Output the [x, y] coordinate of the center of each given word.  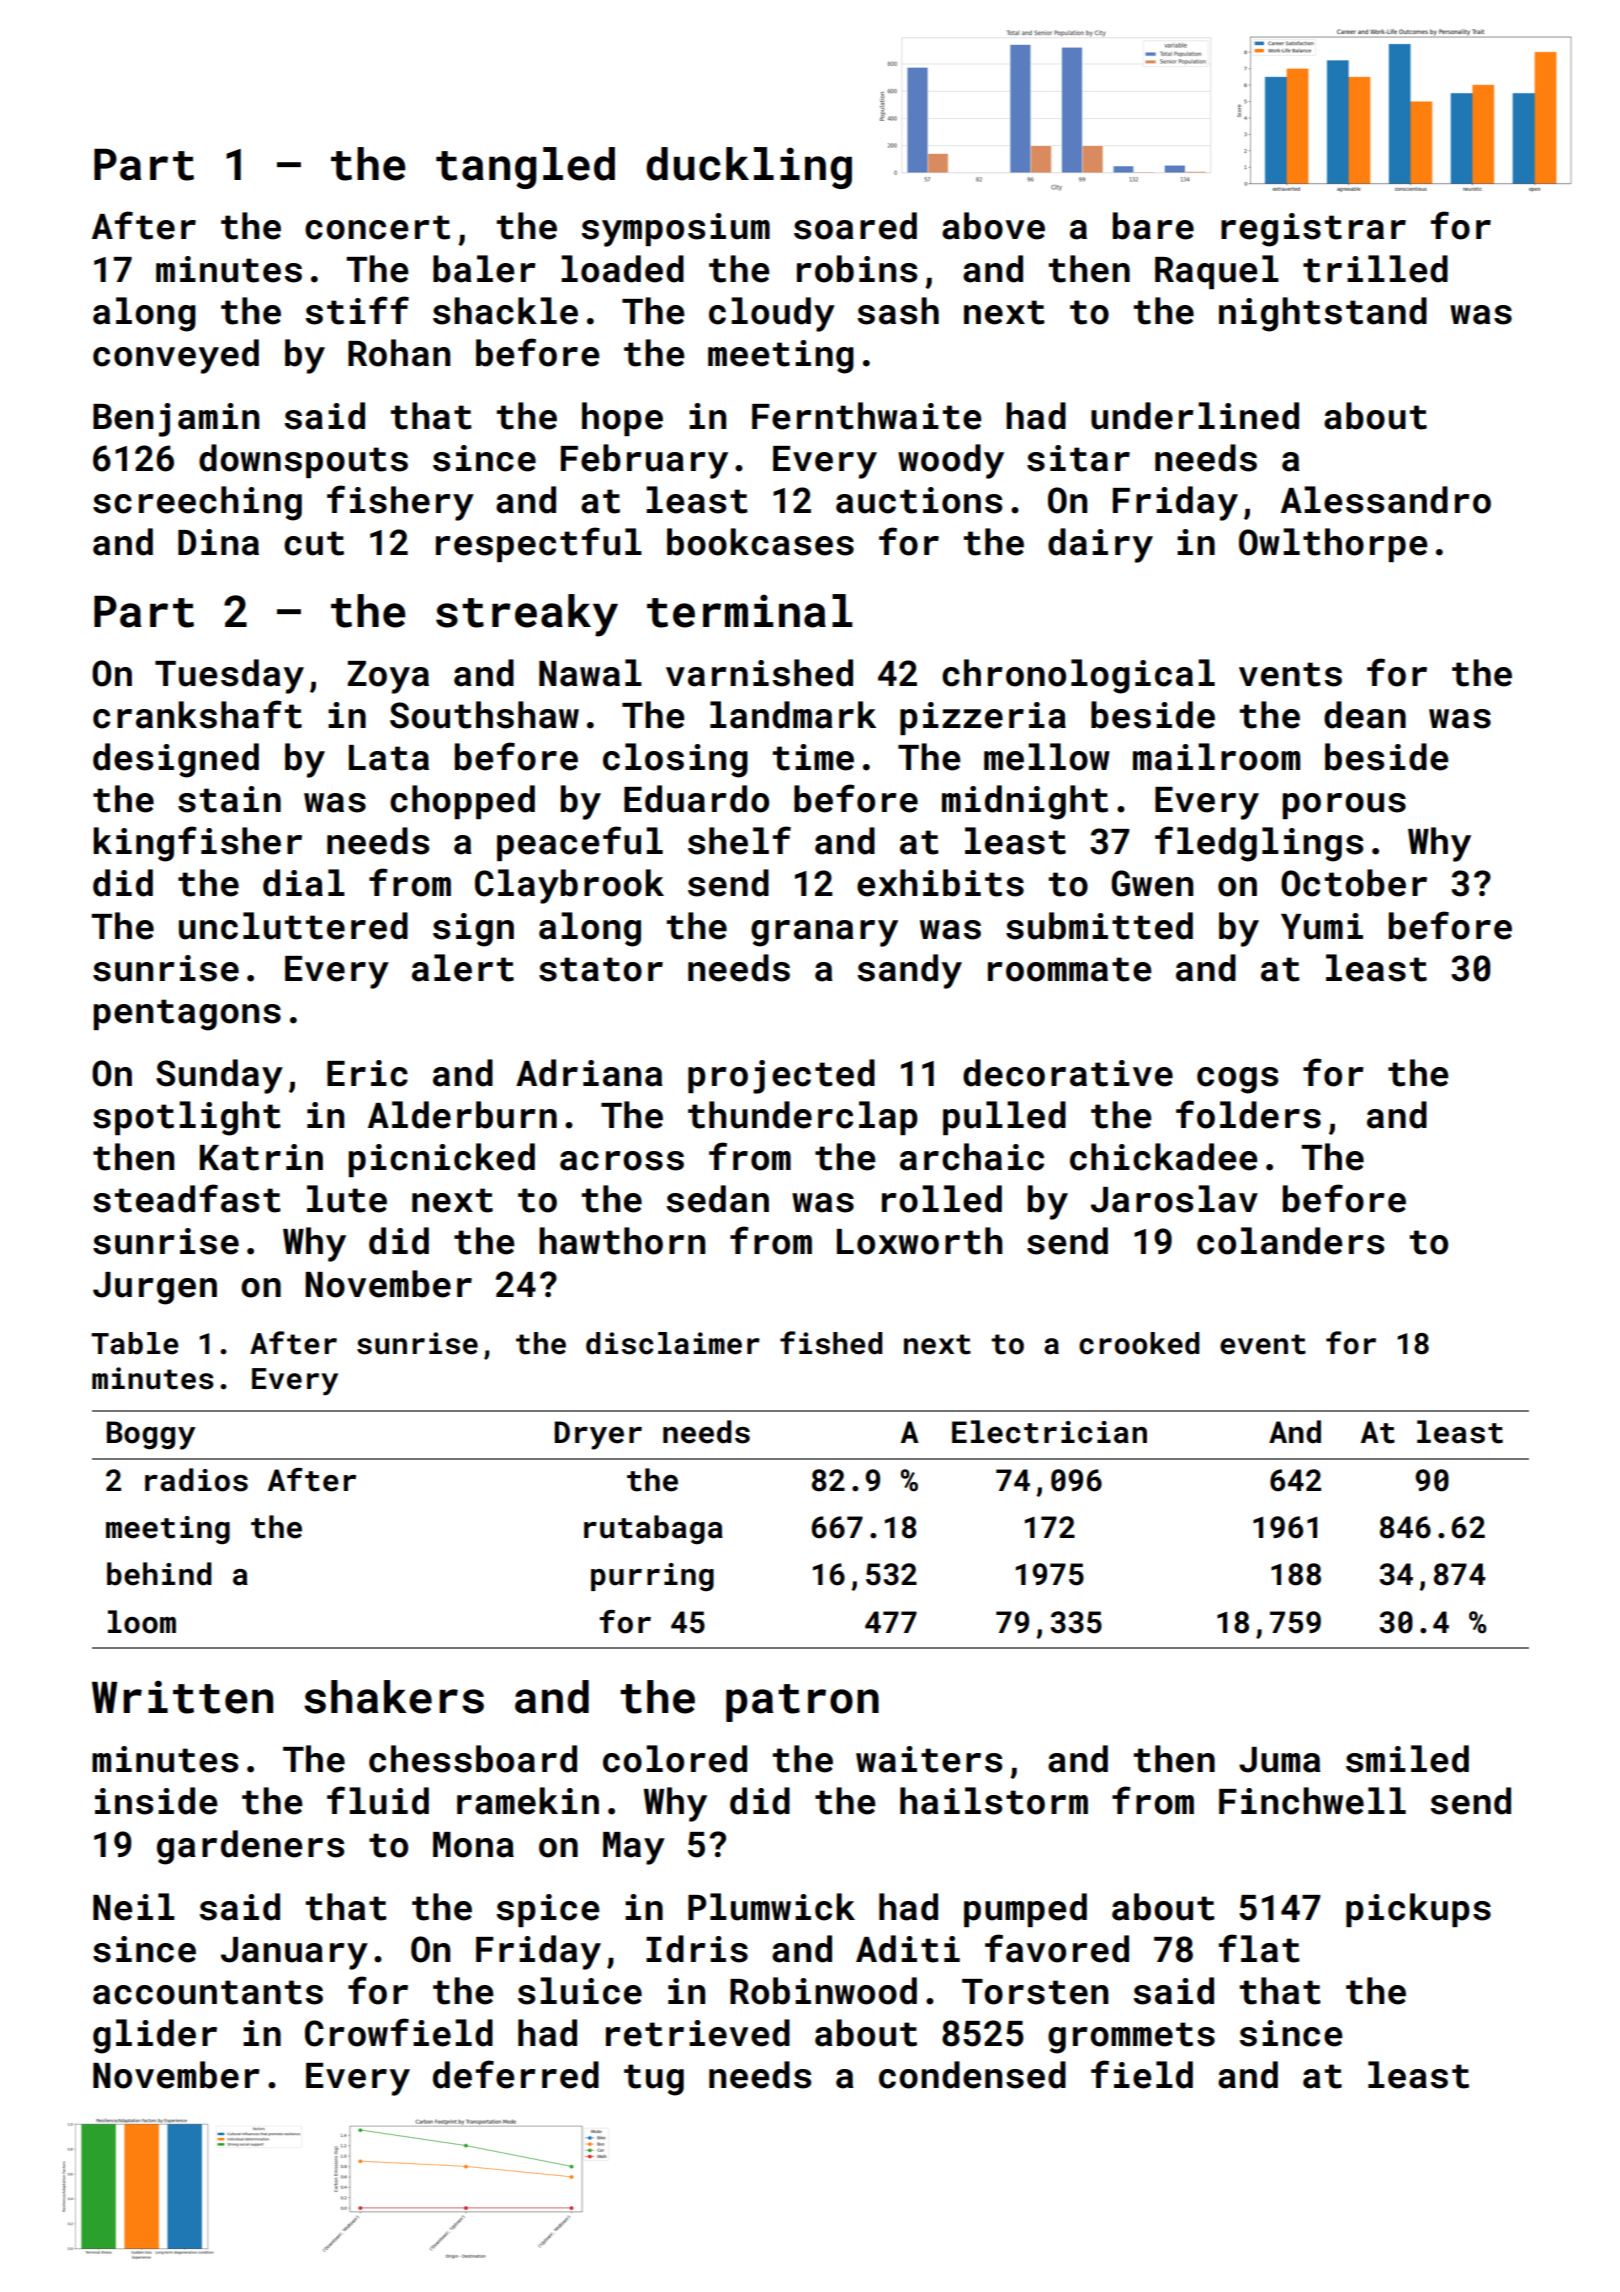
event [1263, 1344]
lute [347, 1199]
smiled [1407, 1759]
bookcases [760, 542]
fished [831, 1343]
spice [547, 1910]
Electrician [1049, 1432]
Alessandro [1386, 500]
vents [1290, 674]
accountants [208, 1992]
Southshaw [484, 715]
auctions [919, 500]
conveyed [176, 356]
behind [159, 1574]
